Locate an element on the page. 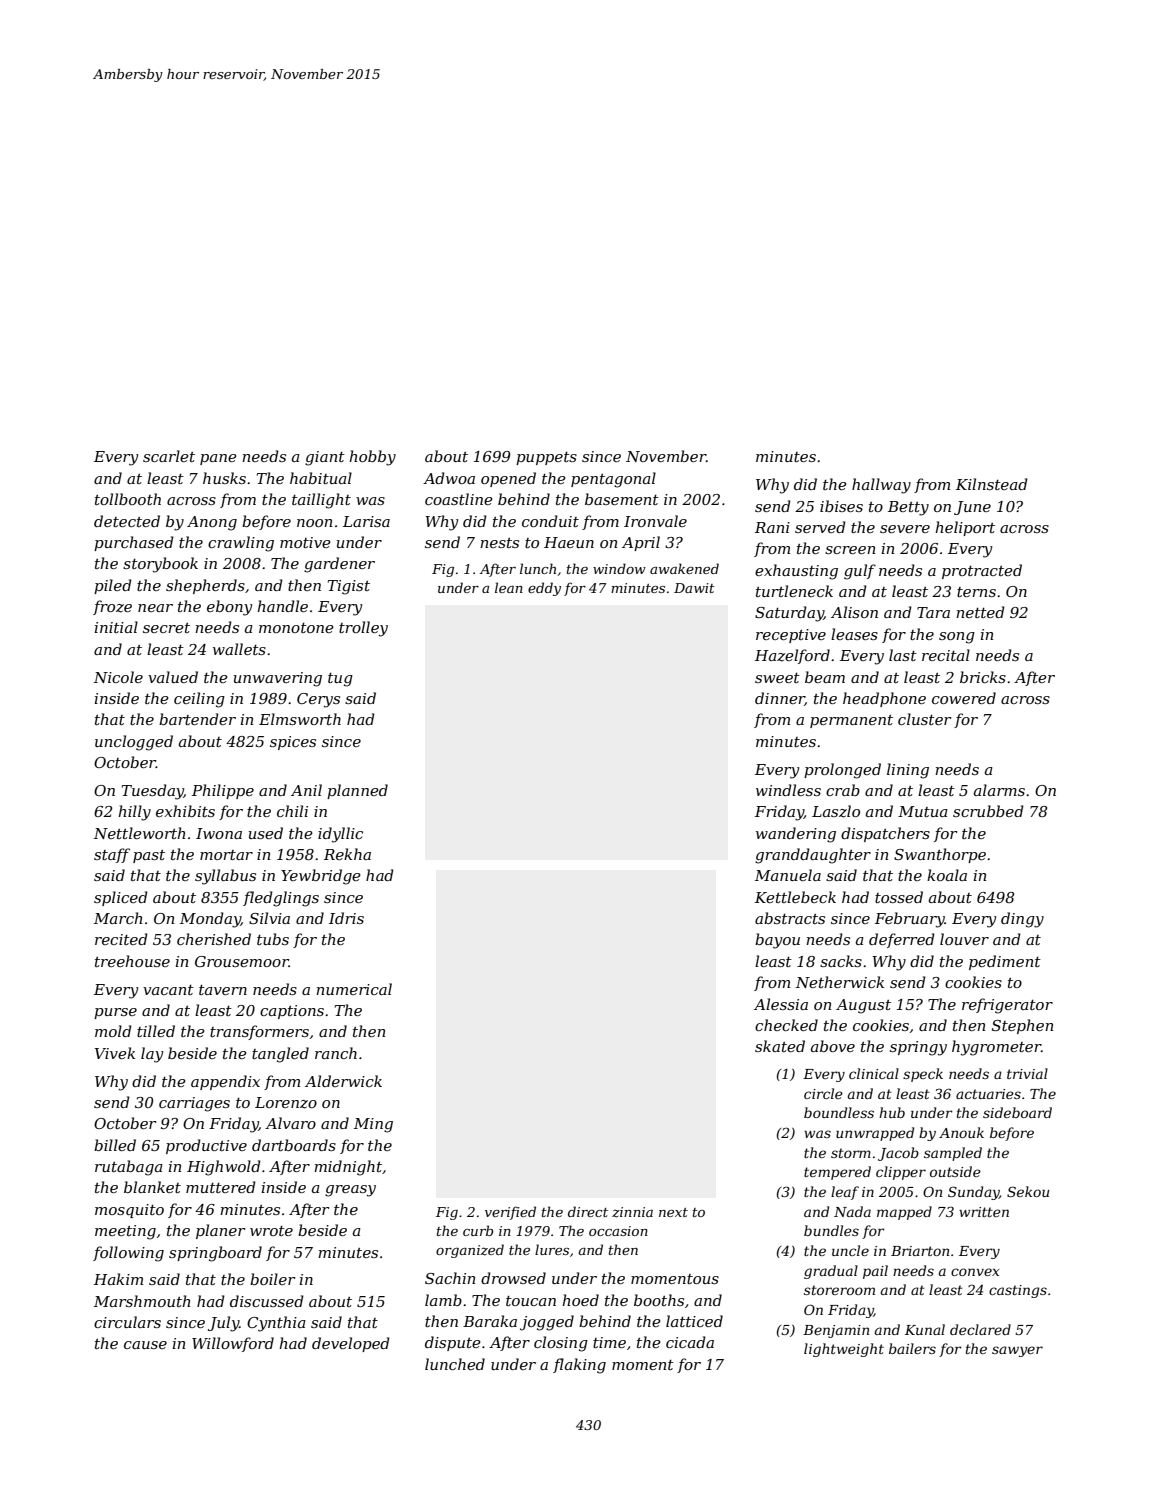 The height and width of the document is (1490, 1152). hallway is located at coordinates (881, 486).
